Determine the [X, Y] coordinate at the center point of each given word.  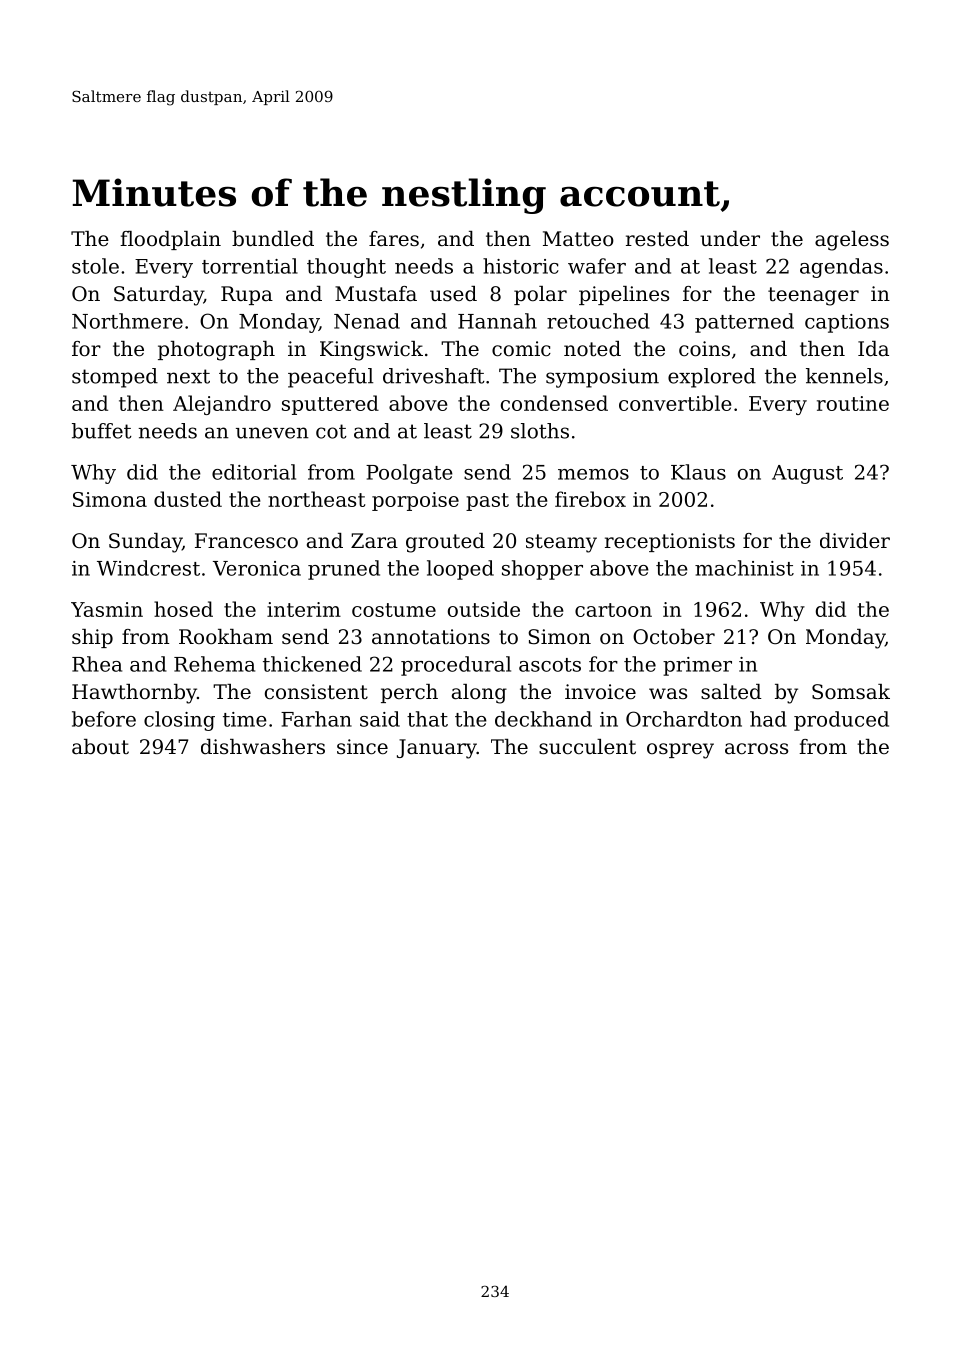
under [730, 239]
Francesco [246, 541]
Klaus [698, 472]
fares [394, 239]
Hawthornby [134, 694]
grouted [445, 543]
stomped [115, 378]
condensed [554, 403]
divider [855, 541]
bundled [273, 239]
